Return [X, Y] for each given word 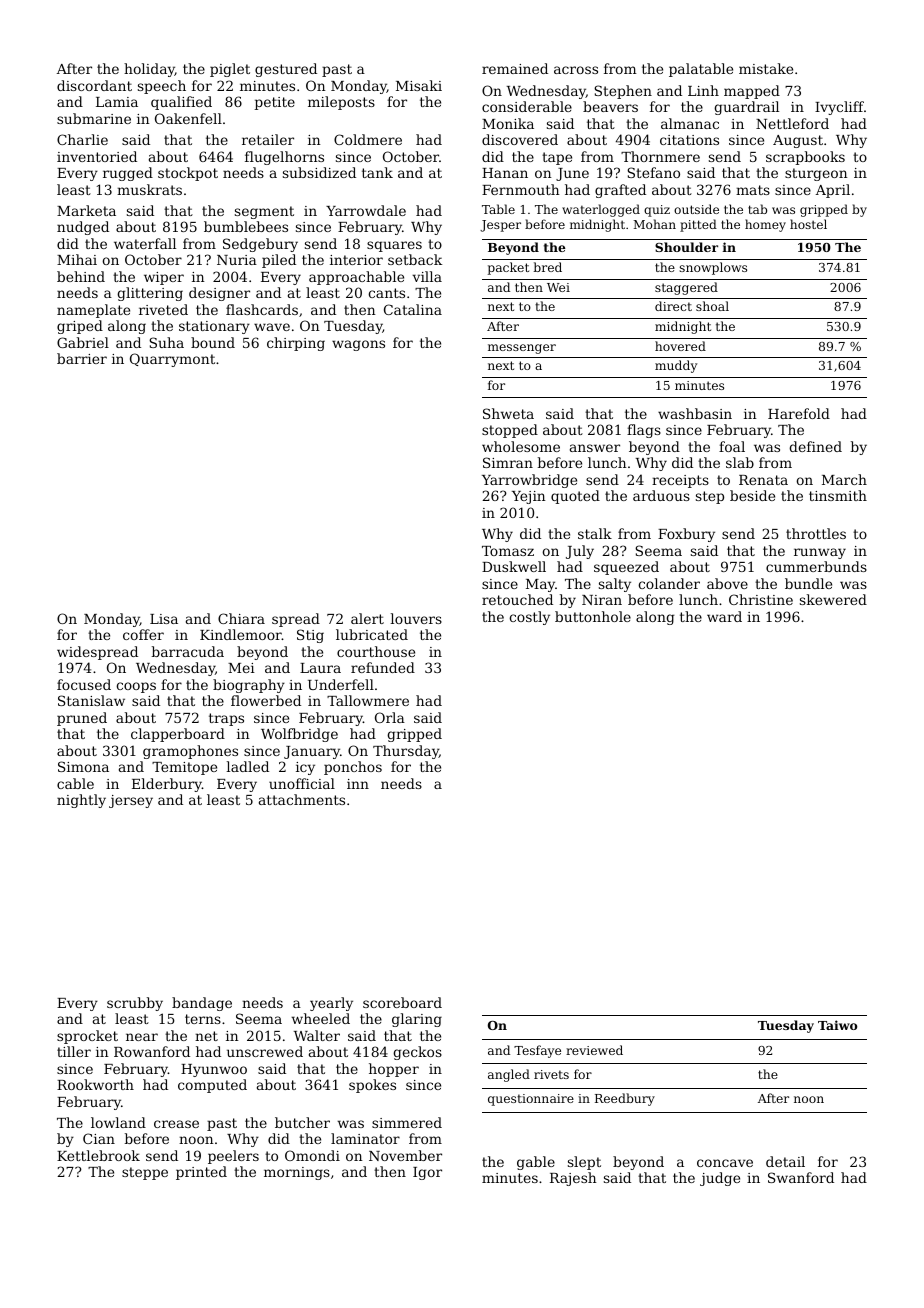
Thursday [406, 752]
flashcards [262, 309]
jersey [131, 801]
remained [515, 68]
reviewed [594, 1050]
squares [394, 246]
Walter [317, 1035]
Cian [99, 1138]
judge [720, 1179]
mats [753, 190]
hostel [808, 224]
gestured [286, 70]
